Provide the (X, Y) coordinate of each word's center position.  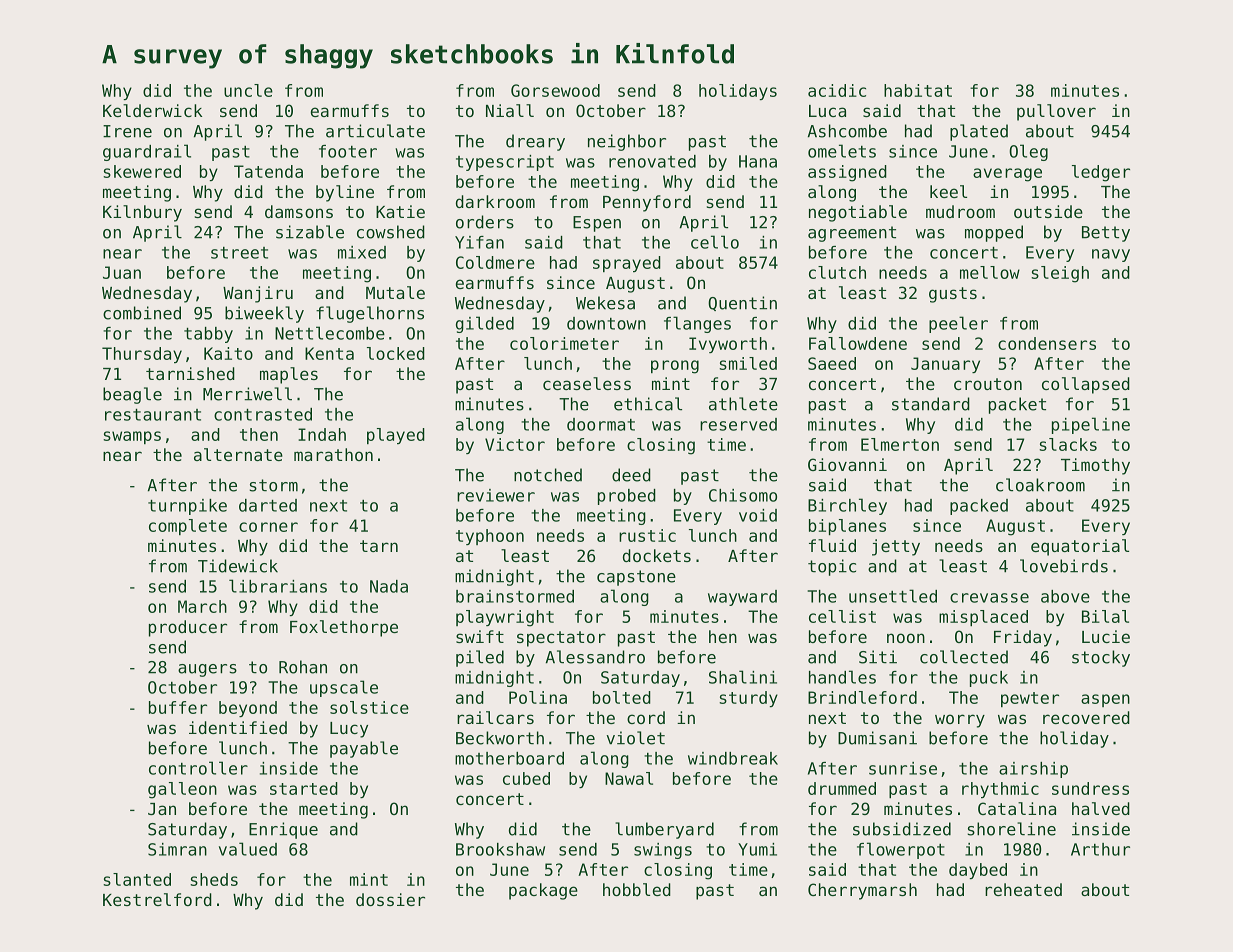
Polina (538, 697)
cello (715, 242)
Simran (177, 849)
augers (207, 670)
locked (396, 353)
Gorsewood (555, 90)
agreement (852, 234)
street (239, 253)
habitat (918, 90)
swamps (132, 437)
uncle (248, 90)
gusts (953, 295)
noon (906, 638)
